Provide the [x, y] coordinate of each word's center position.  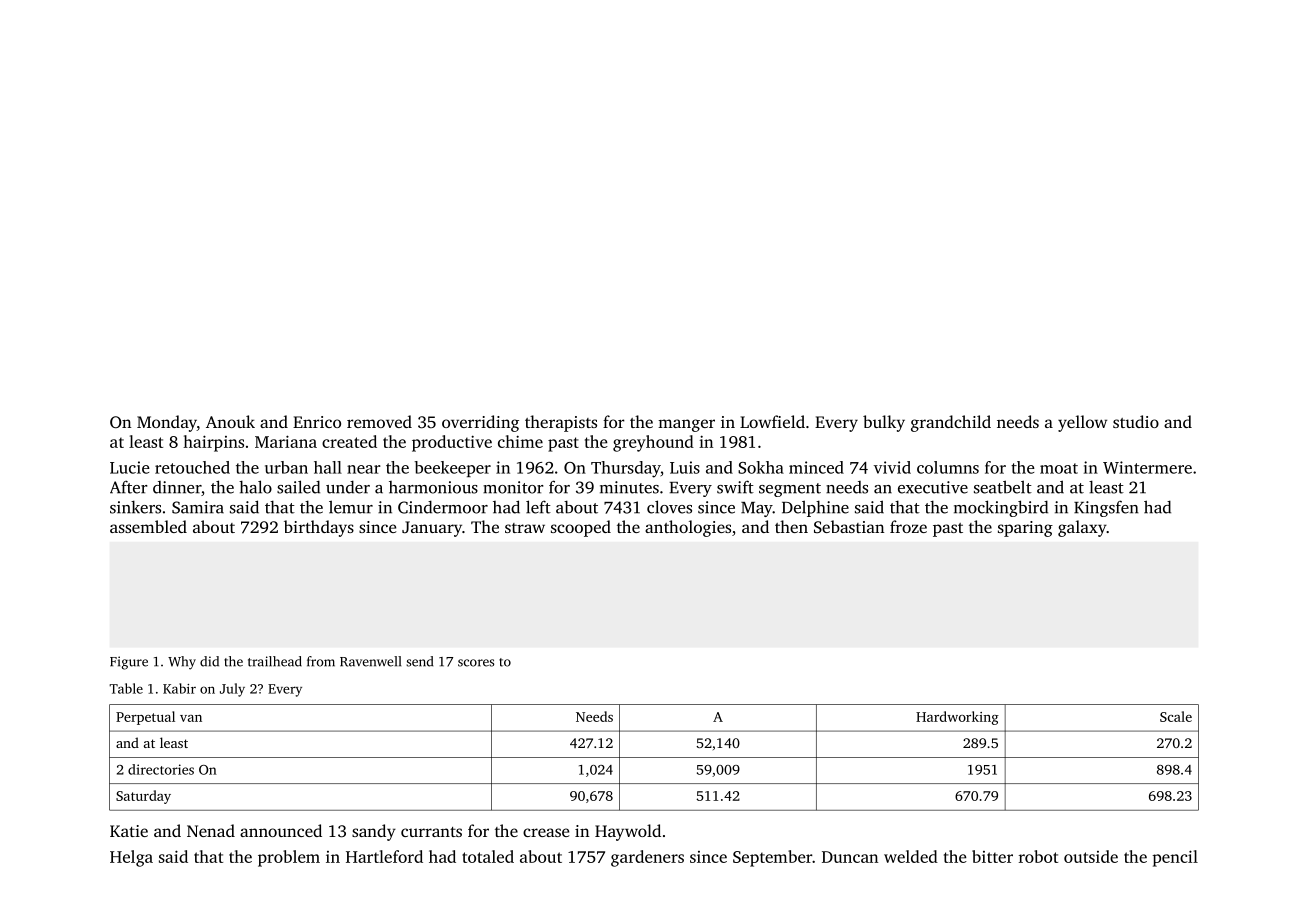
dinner [177, 487]
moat [1059, 468]
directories [161, 769]
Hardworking [957, 718]
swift [735, 487]
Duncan [850, 857]
